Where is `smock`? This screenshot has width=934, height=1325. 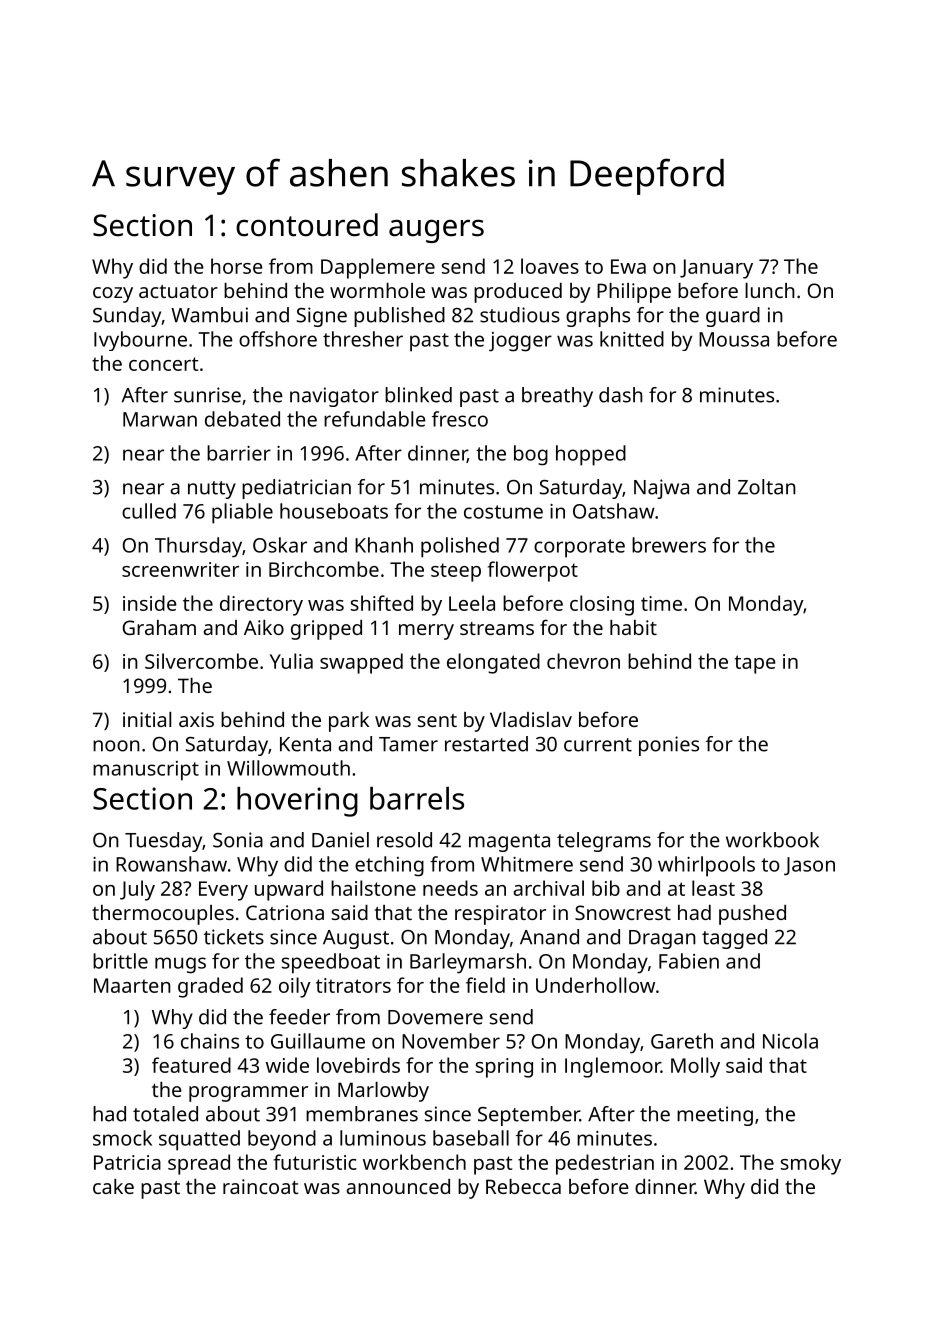 smock is located at coordinates (122, 1138).
